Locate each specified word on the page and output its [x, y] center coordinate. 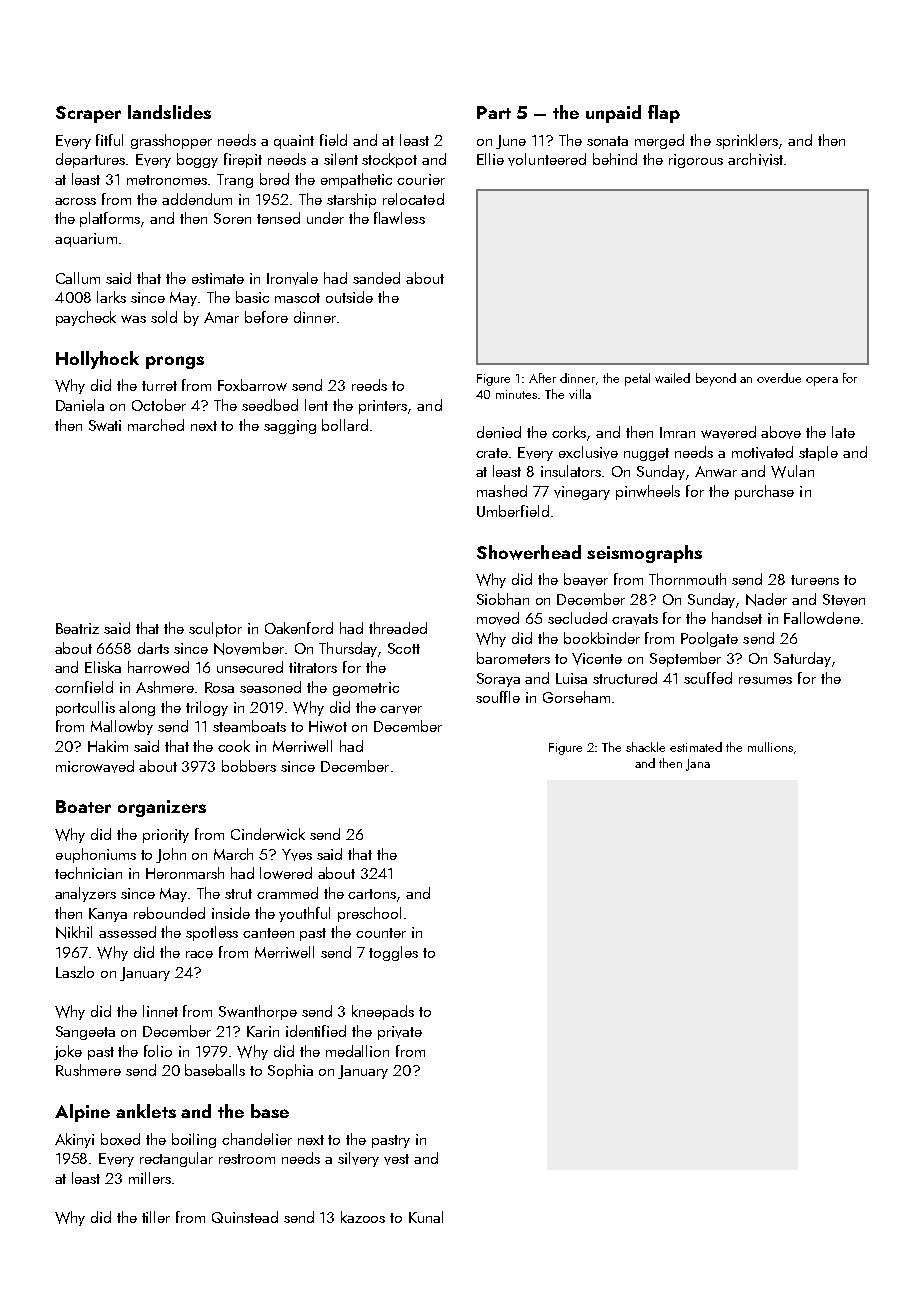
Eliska [103, 667]
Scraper [88, 114]
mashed [502, 491]
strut [238, 894]
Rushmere [88, 1070]
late [843, 432]
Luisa [571, 678]
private [400, 1033]
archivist [755, 159]
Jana [698, 765]
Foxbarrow [252, 385]
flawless [399, 218]
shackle [645, 747]
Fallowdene [822, 618]
